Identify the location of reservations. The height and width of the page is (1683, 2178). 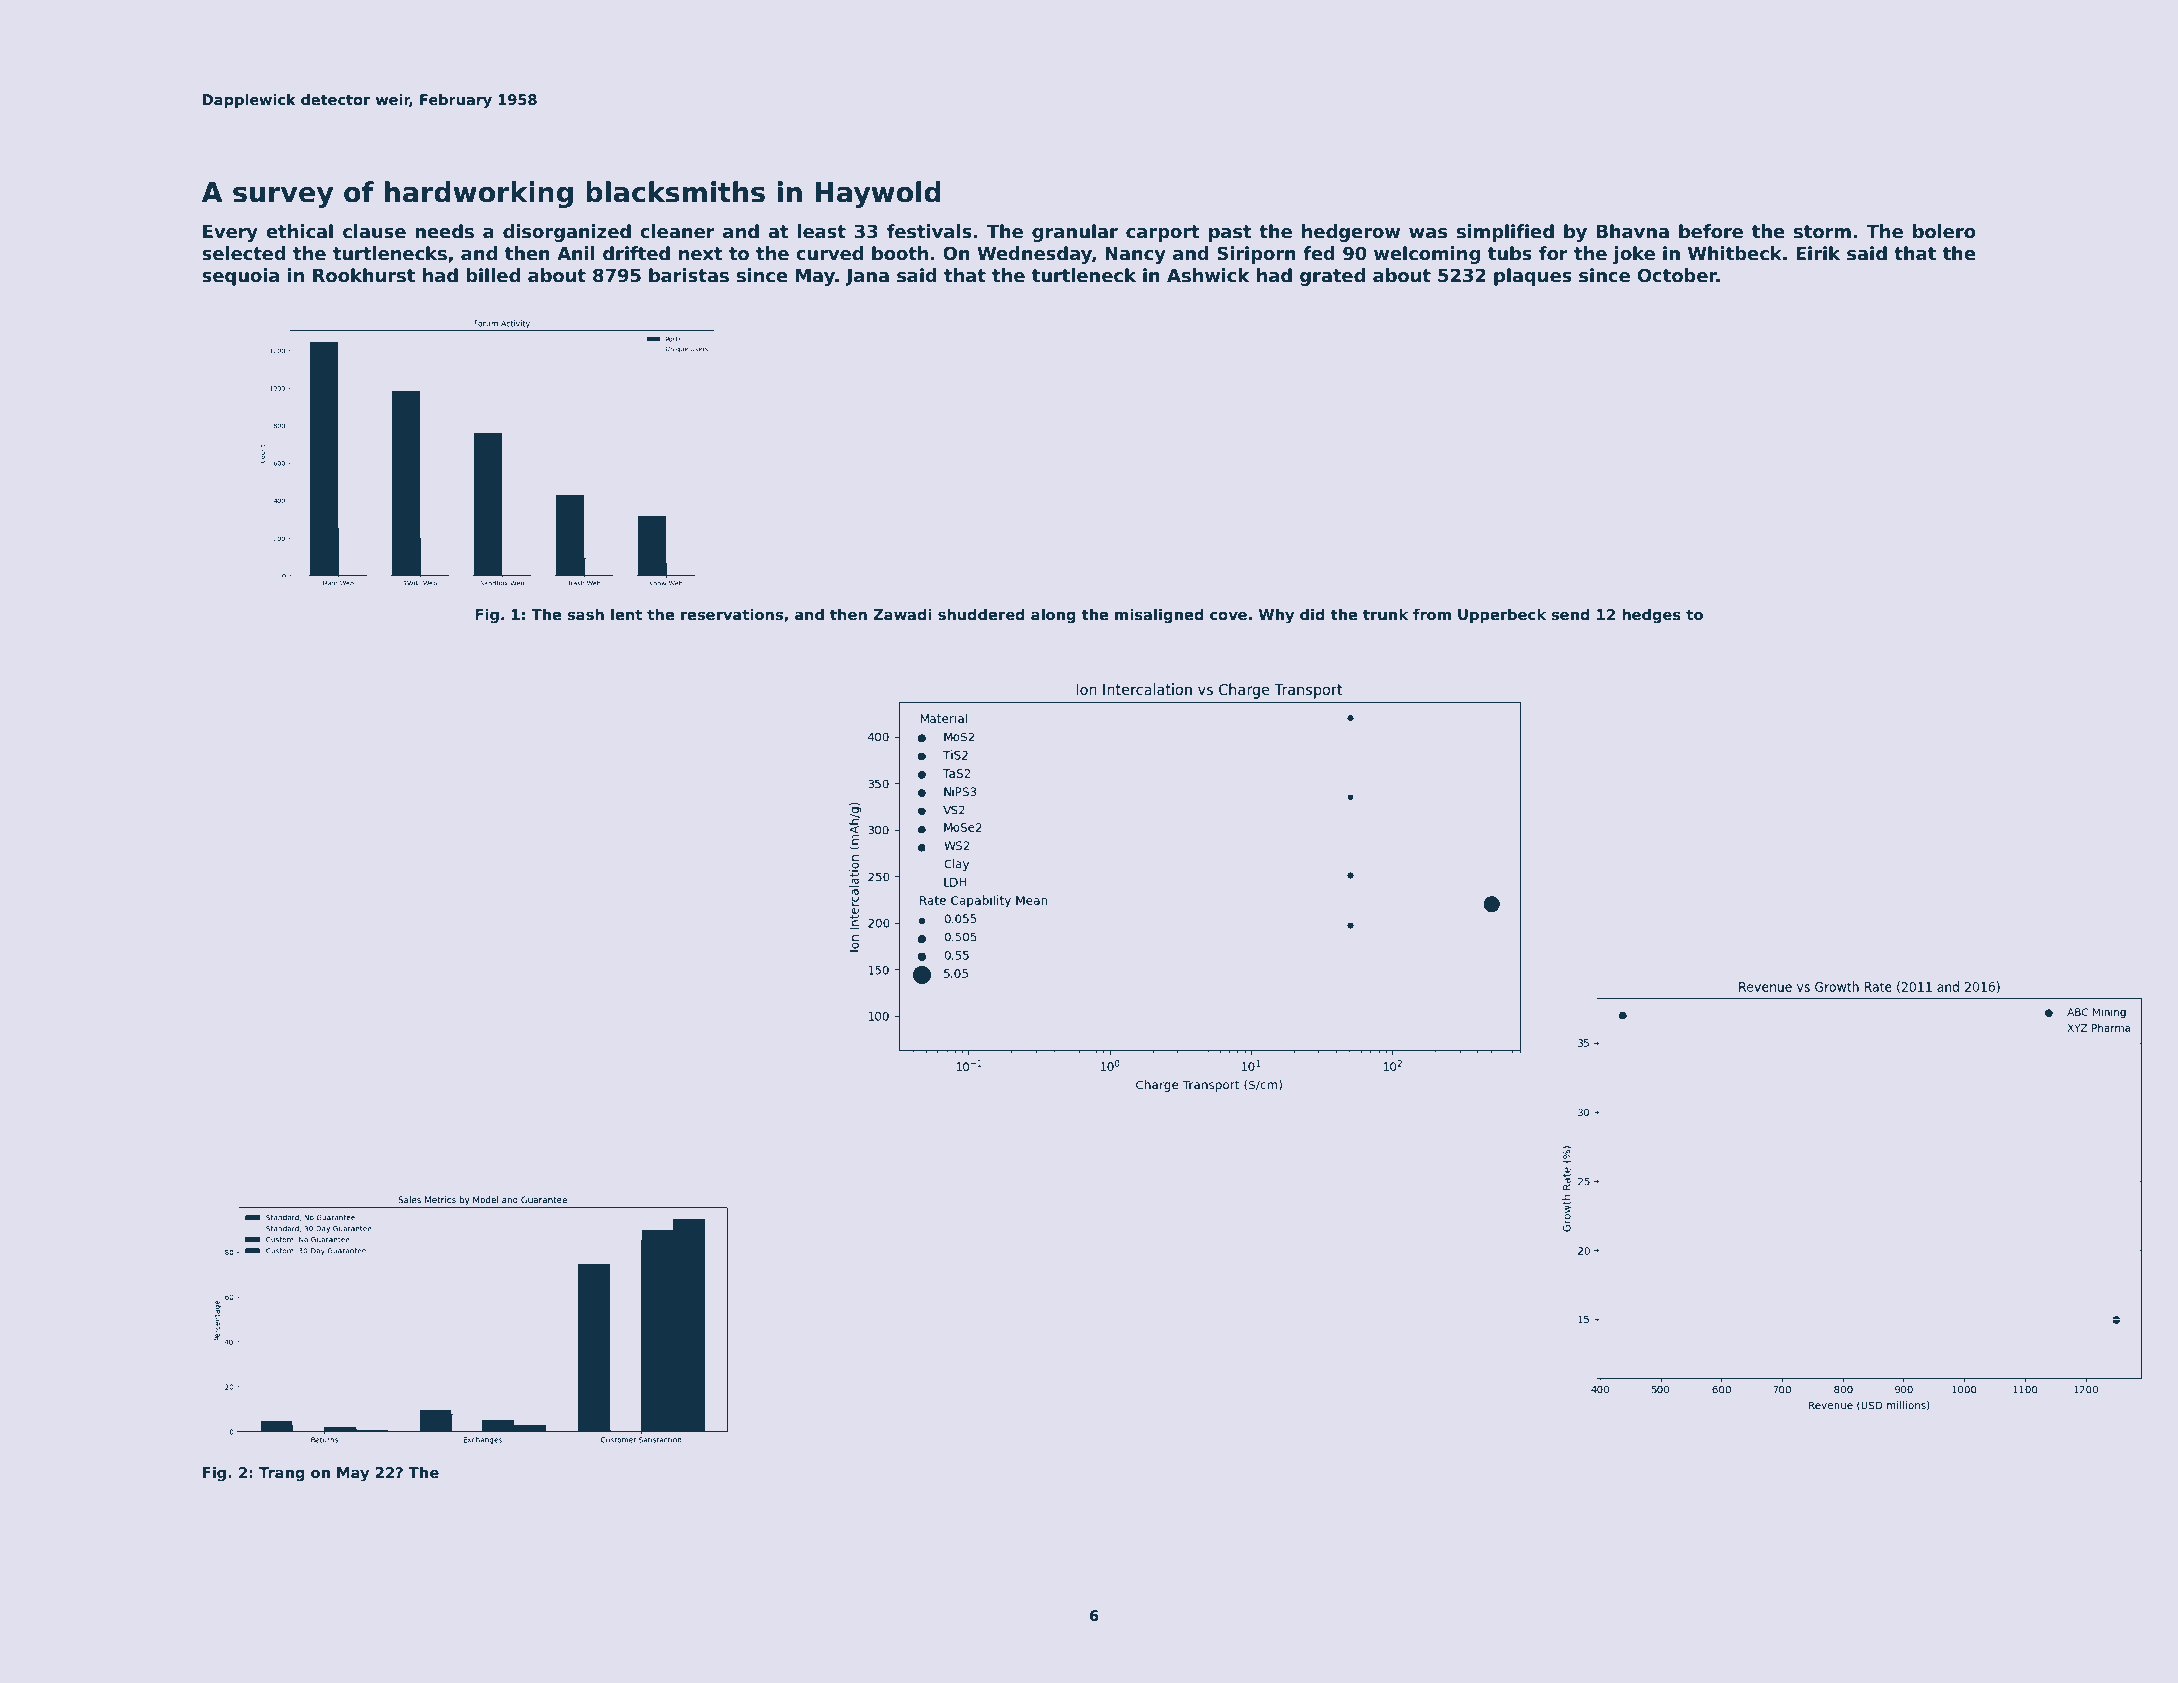
(732, 614).
